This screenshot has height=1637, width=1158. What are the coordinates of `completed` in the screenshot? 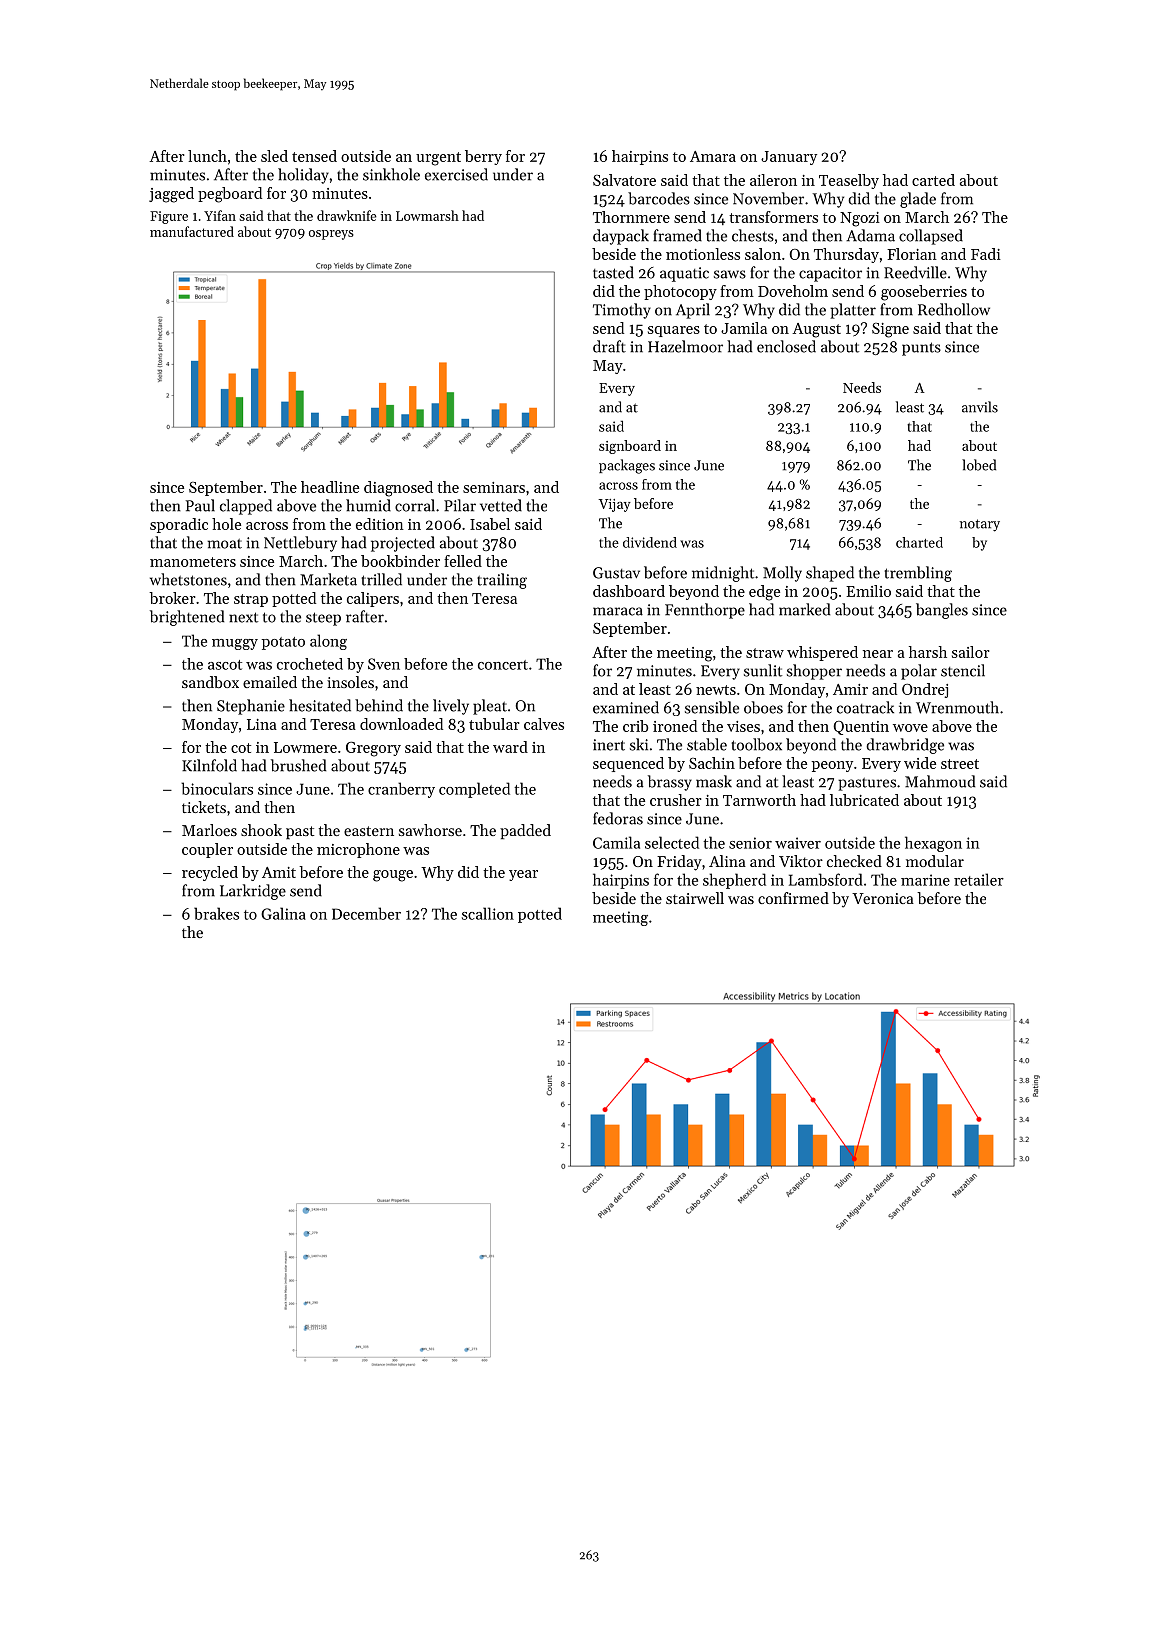 It's located at (474, 790).
